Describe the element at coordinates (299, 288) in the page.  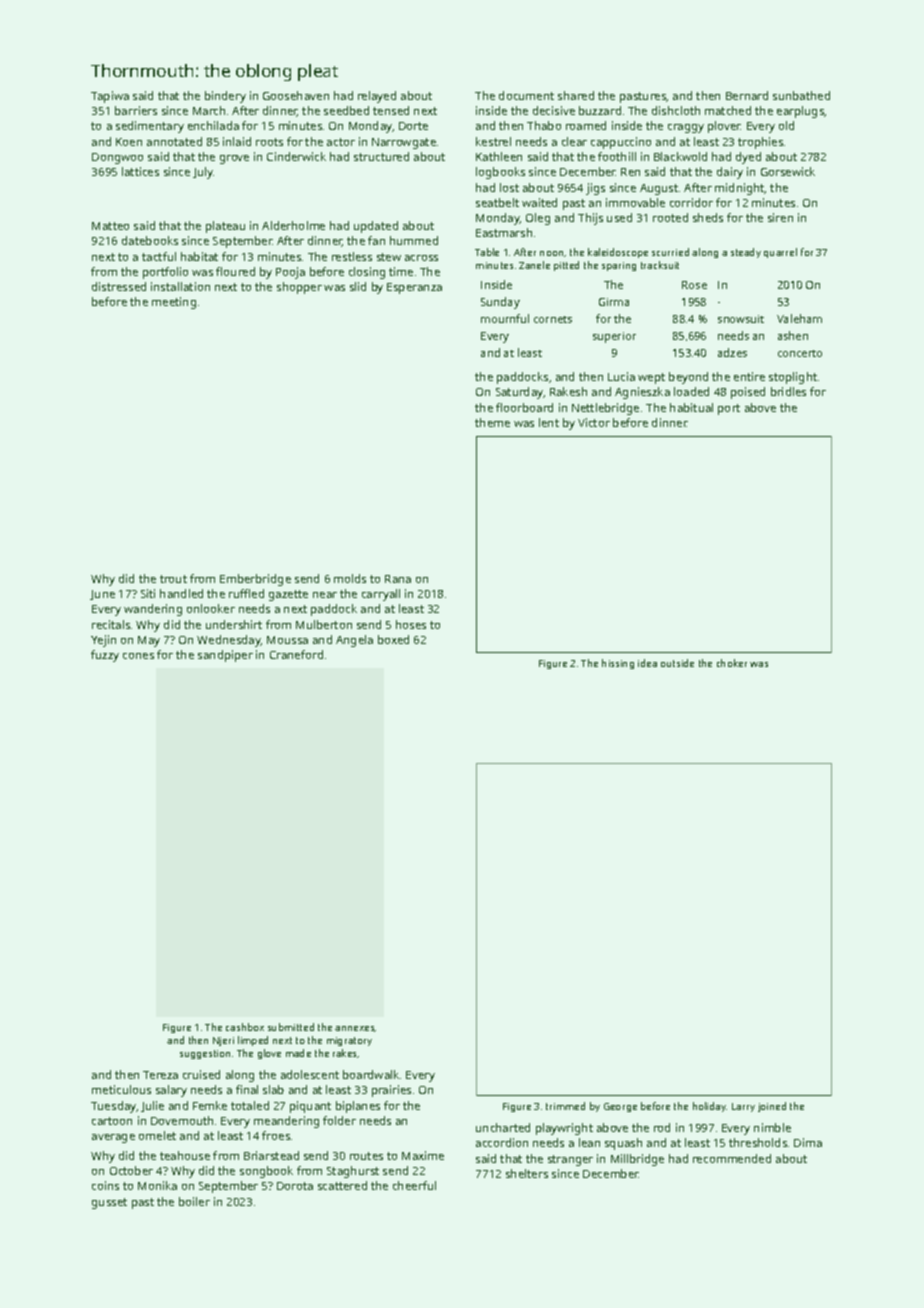
I see `shopper` at that location.
